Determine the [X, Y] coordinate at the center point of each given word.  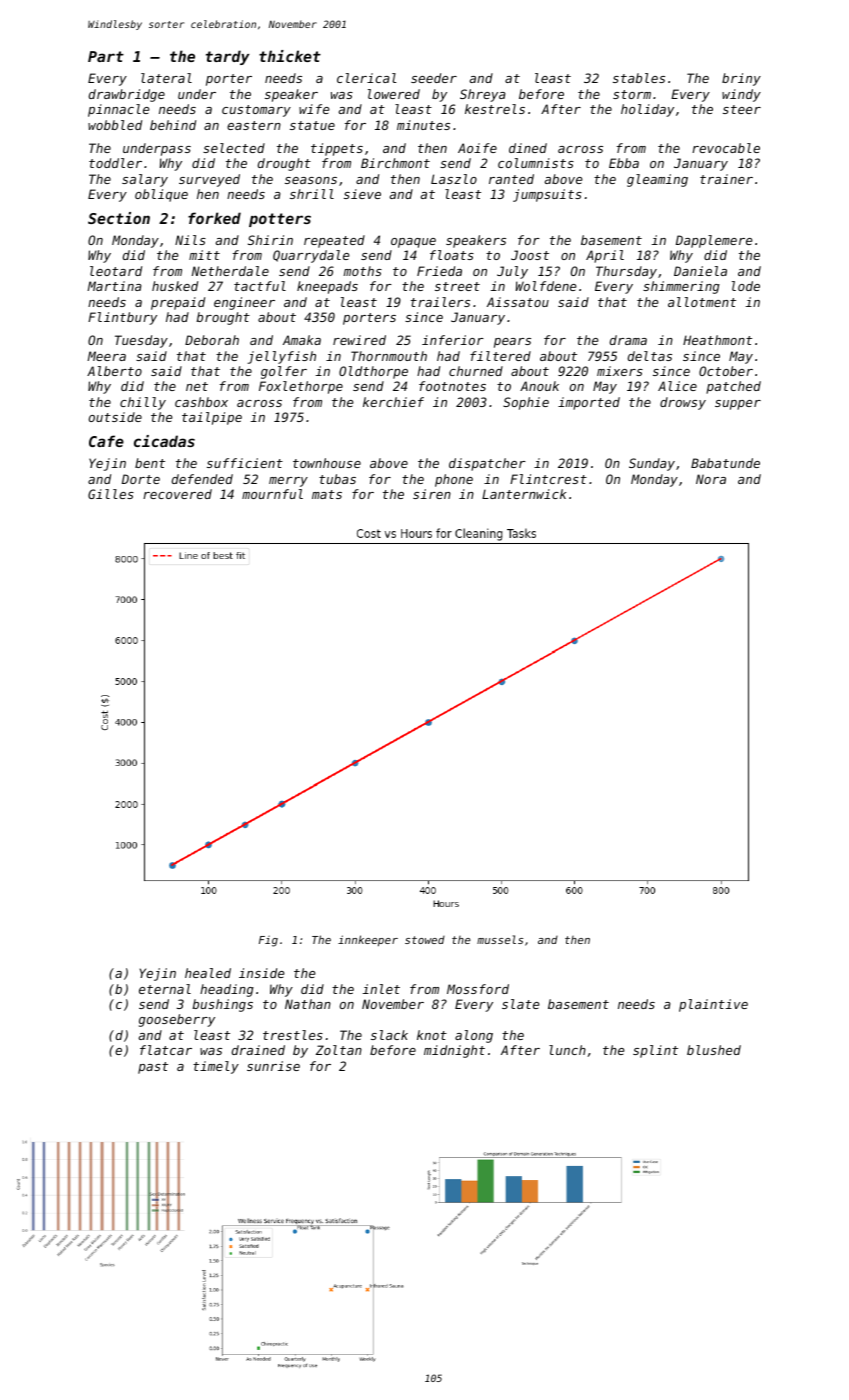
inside [262, 973]
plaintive [713, 1005]
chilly [143, 403]
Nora [711, 479]
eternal [165, 989]
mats [327, 494]
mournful [272, 494]
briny [741, 79]
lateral [166, 78]
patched [733, 387]
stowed [425, 940]
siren [432, 494]
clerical [367, 78]
